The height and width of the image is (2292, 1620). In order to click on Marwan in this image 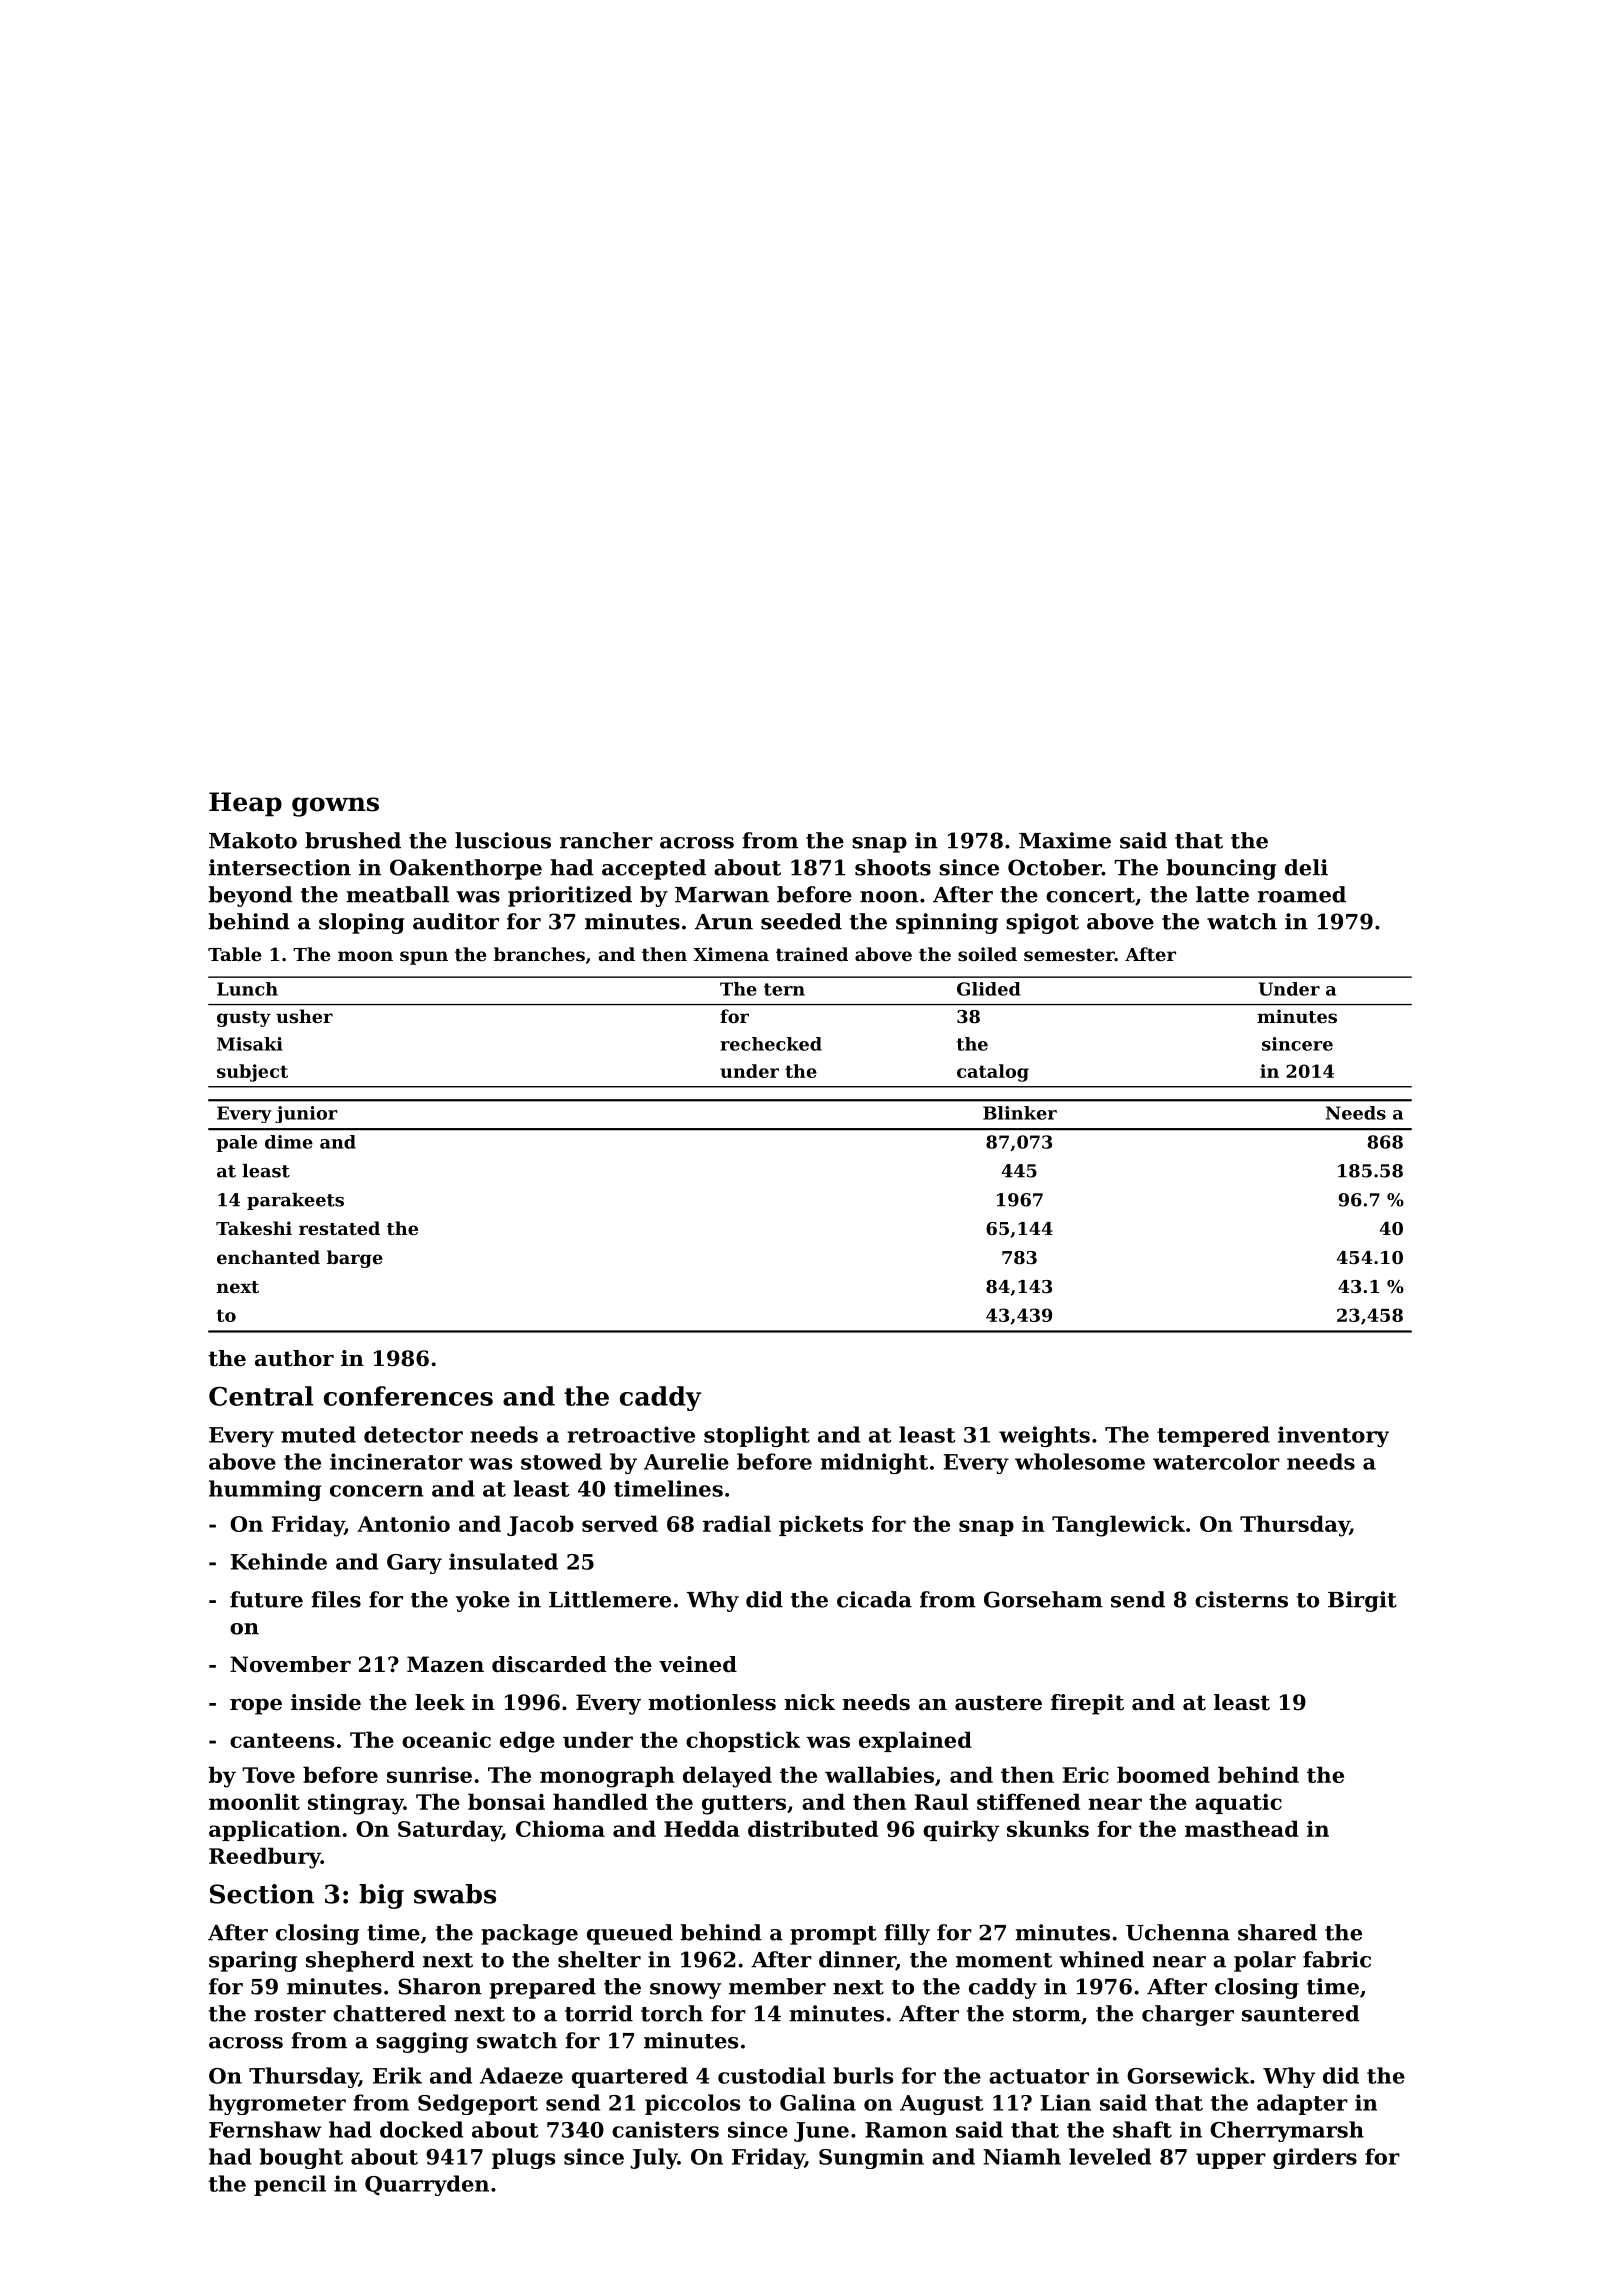, I will do `click(722, 895)`.
